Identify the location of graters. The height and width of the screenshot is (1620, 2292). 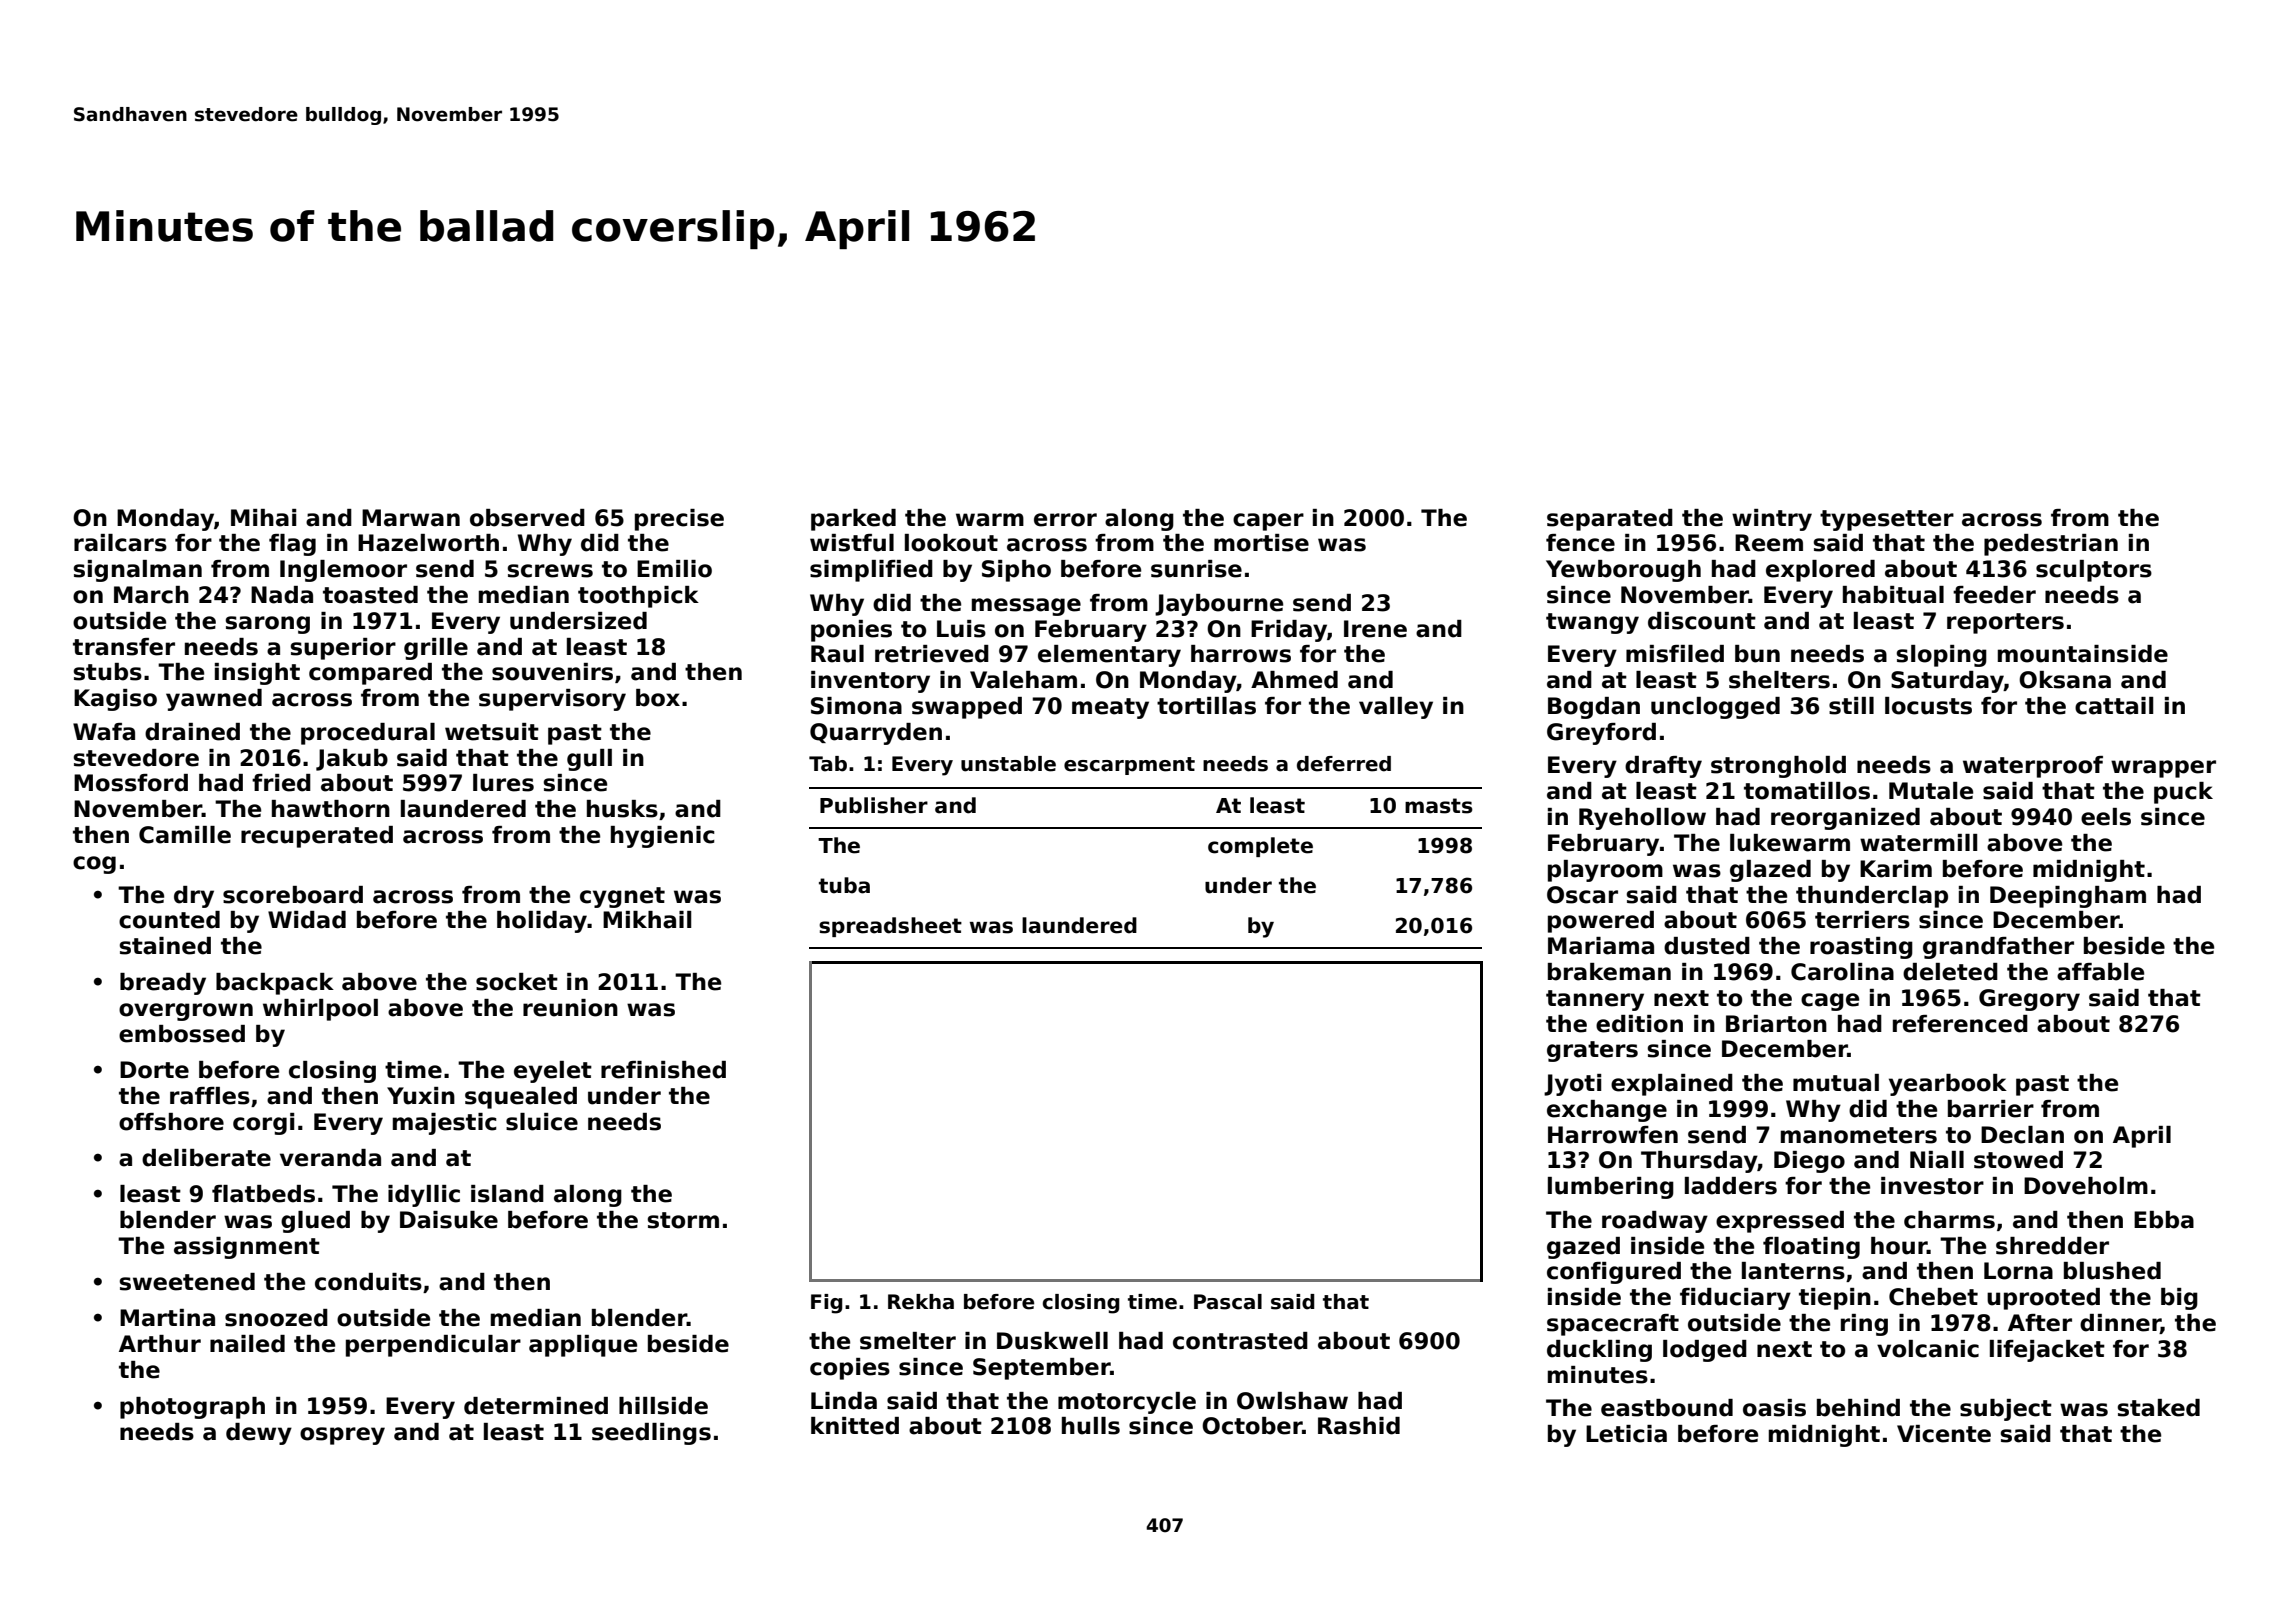
(1592, 1051).
